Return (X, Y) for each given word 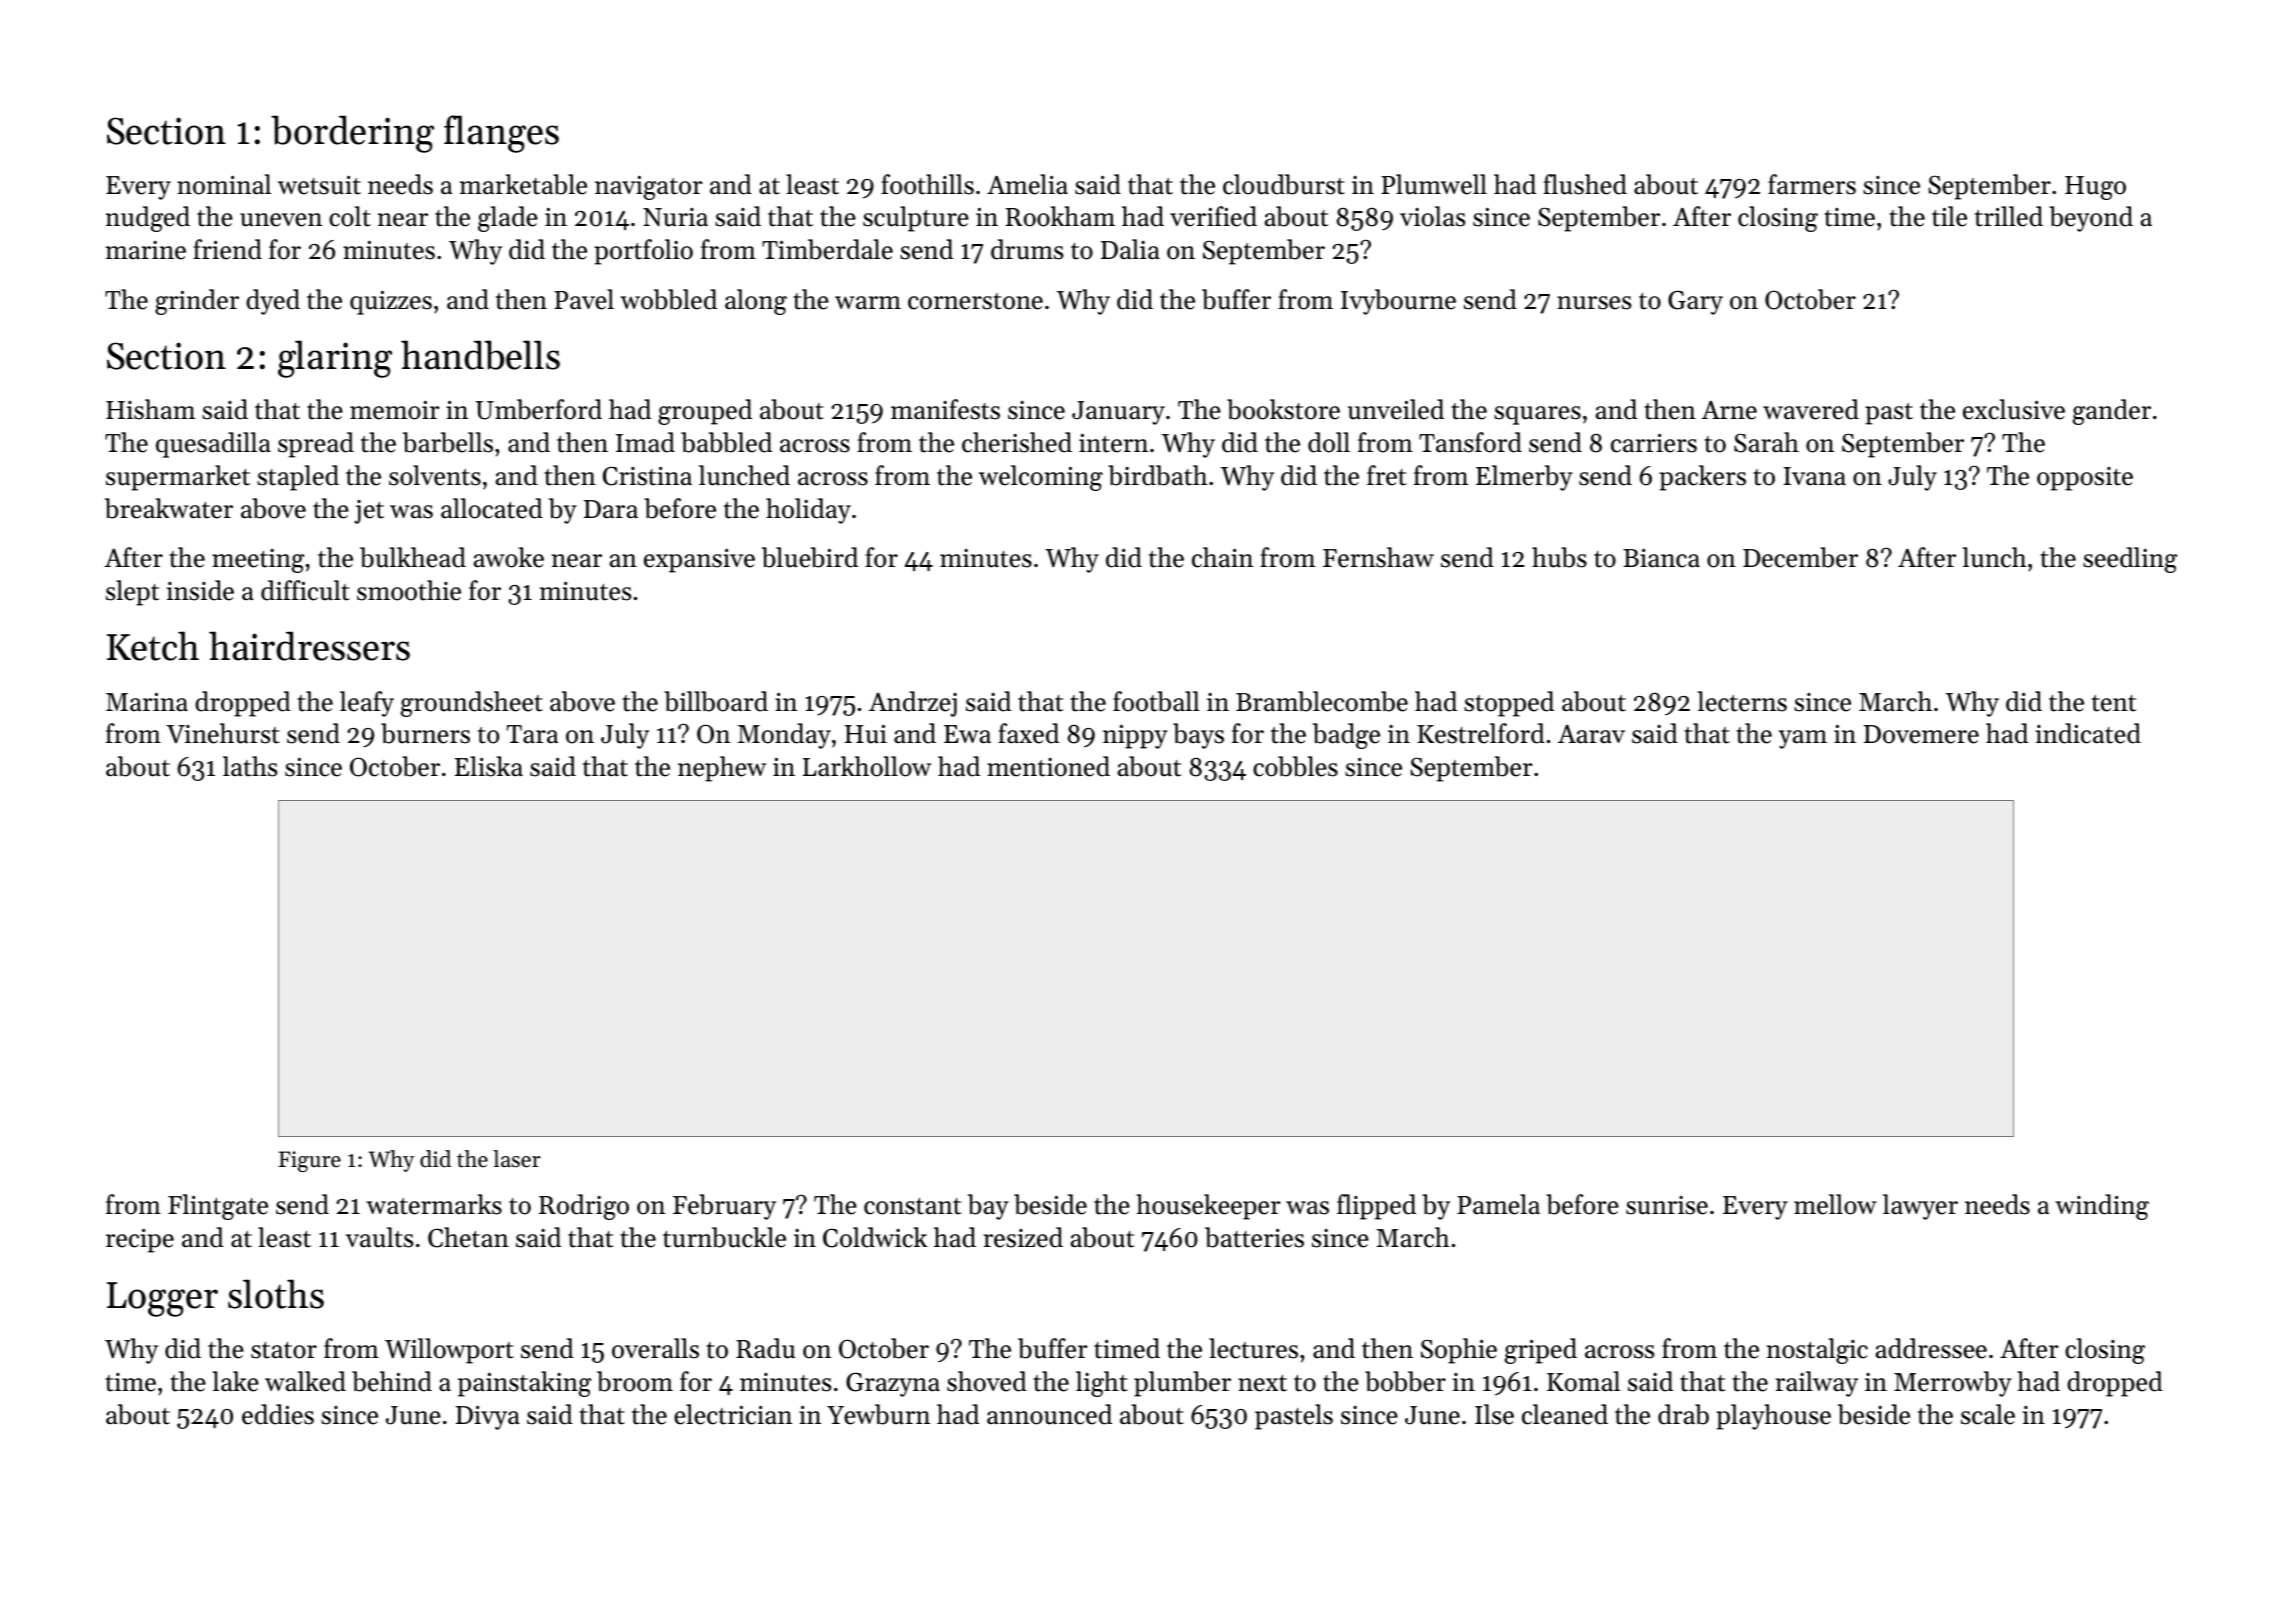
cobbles (1295, 766)
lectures (1253, 1348)
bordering (352, 134)
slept (132, 593)
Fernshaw (1378, 557)
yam (1803, 739)
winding (2102, 1207)
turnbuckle (724, 1237)
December (1800, 557)
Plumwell (1434, 184)
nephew (722, 769)
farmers (1812, 184)
